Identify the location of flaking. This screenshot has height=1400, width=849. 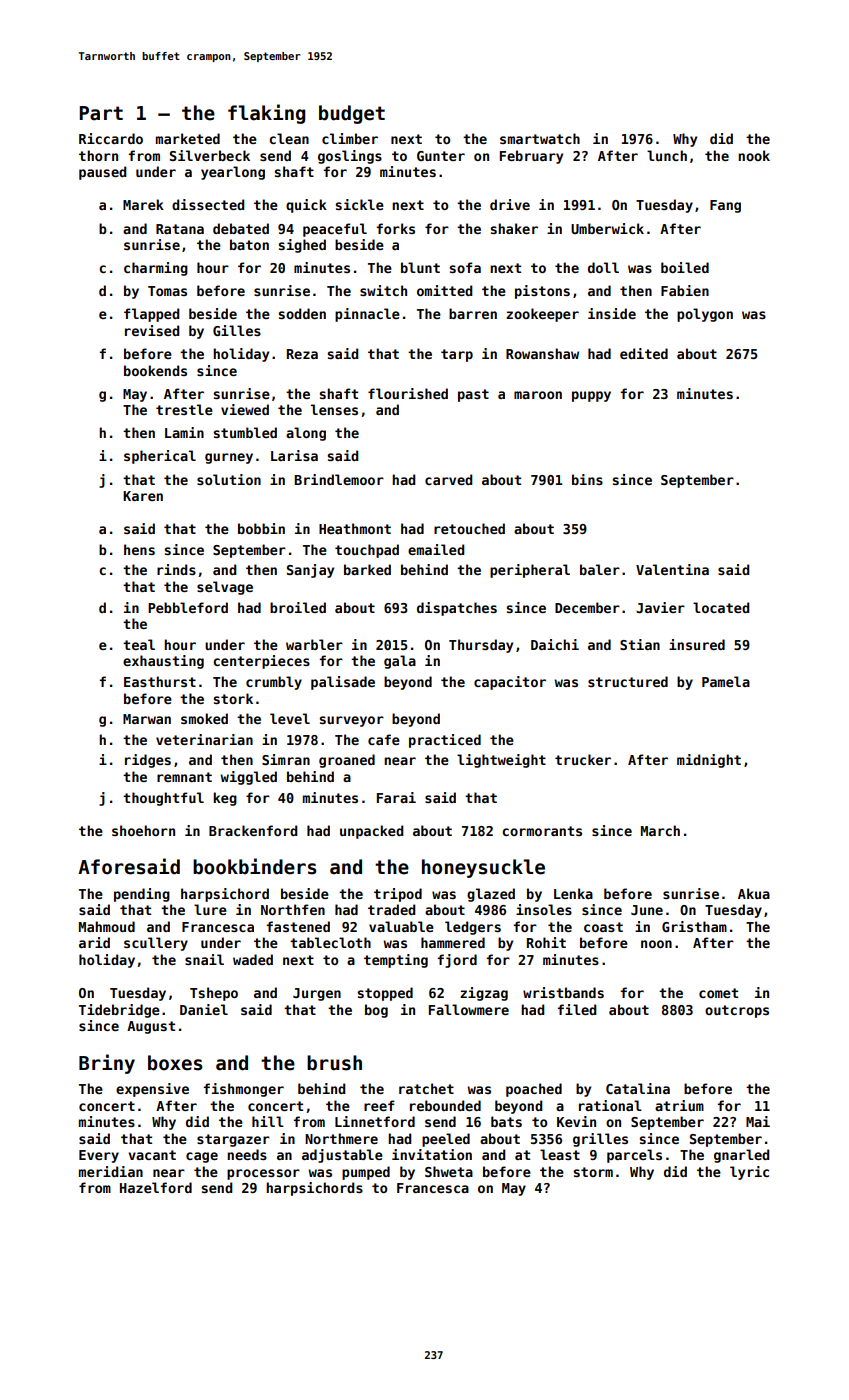
(266, 114).
